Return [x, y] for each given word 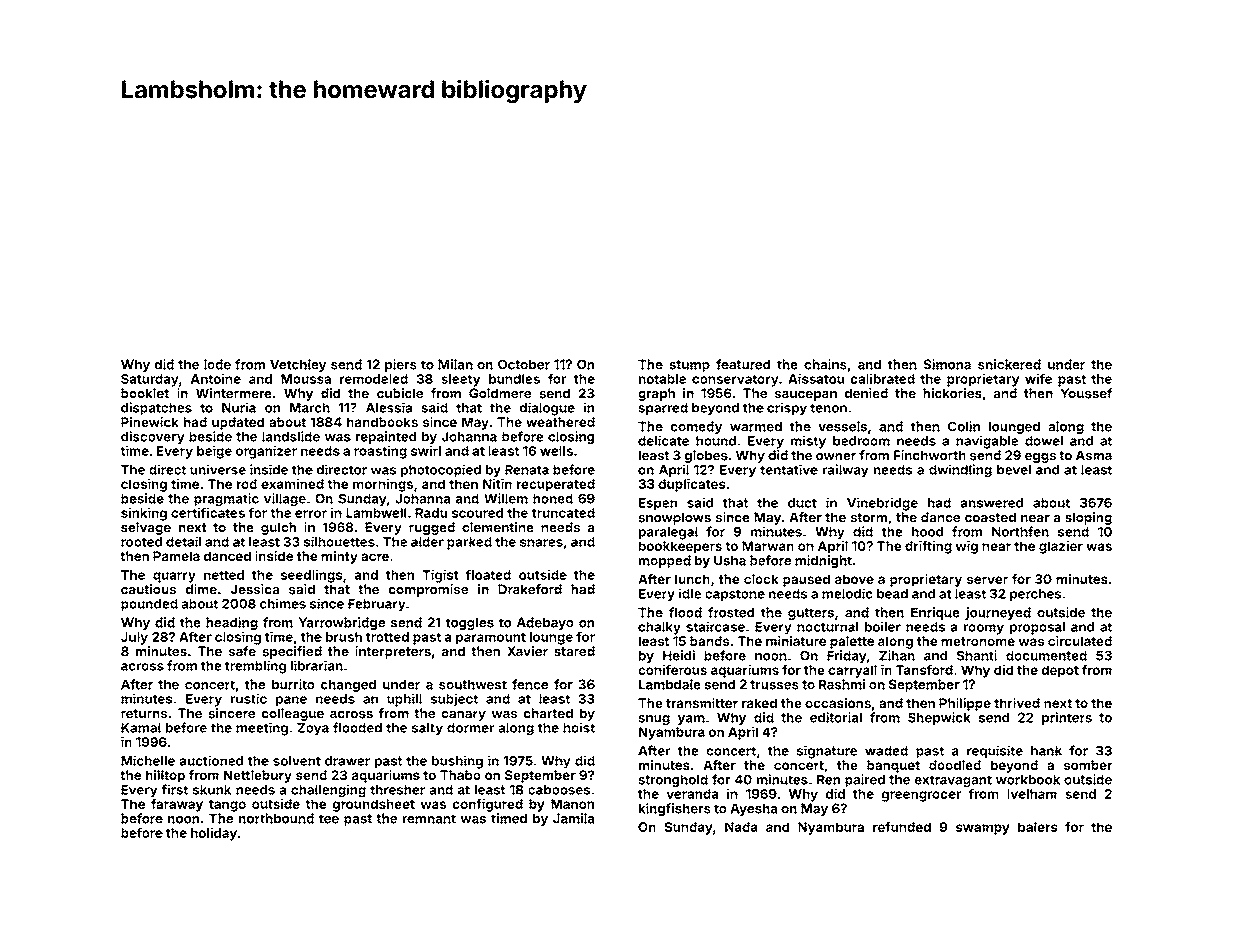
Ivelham [1032, 794]
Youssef [1086, 393]
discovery [153, 437]
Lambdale [670, 684]
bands [709, 641]
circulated [1080, 641]
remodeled [374, 379]
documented [1046, 656]
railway [845, 470]
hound [716, 441]
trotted [387, 637]
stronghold [673, 781]
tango [227, 806]
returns [144, 714]
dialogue [547, 409]
